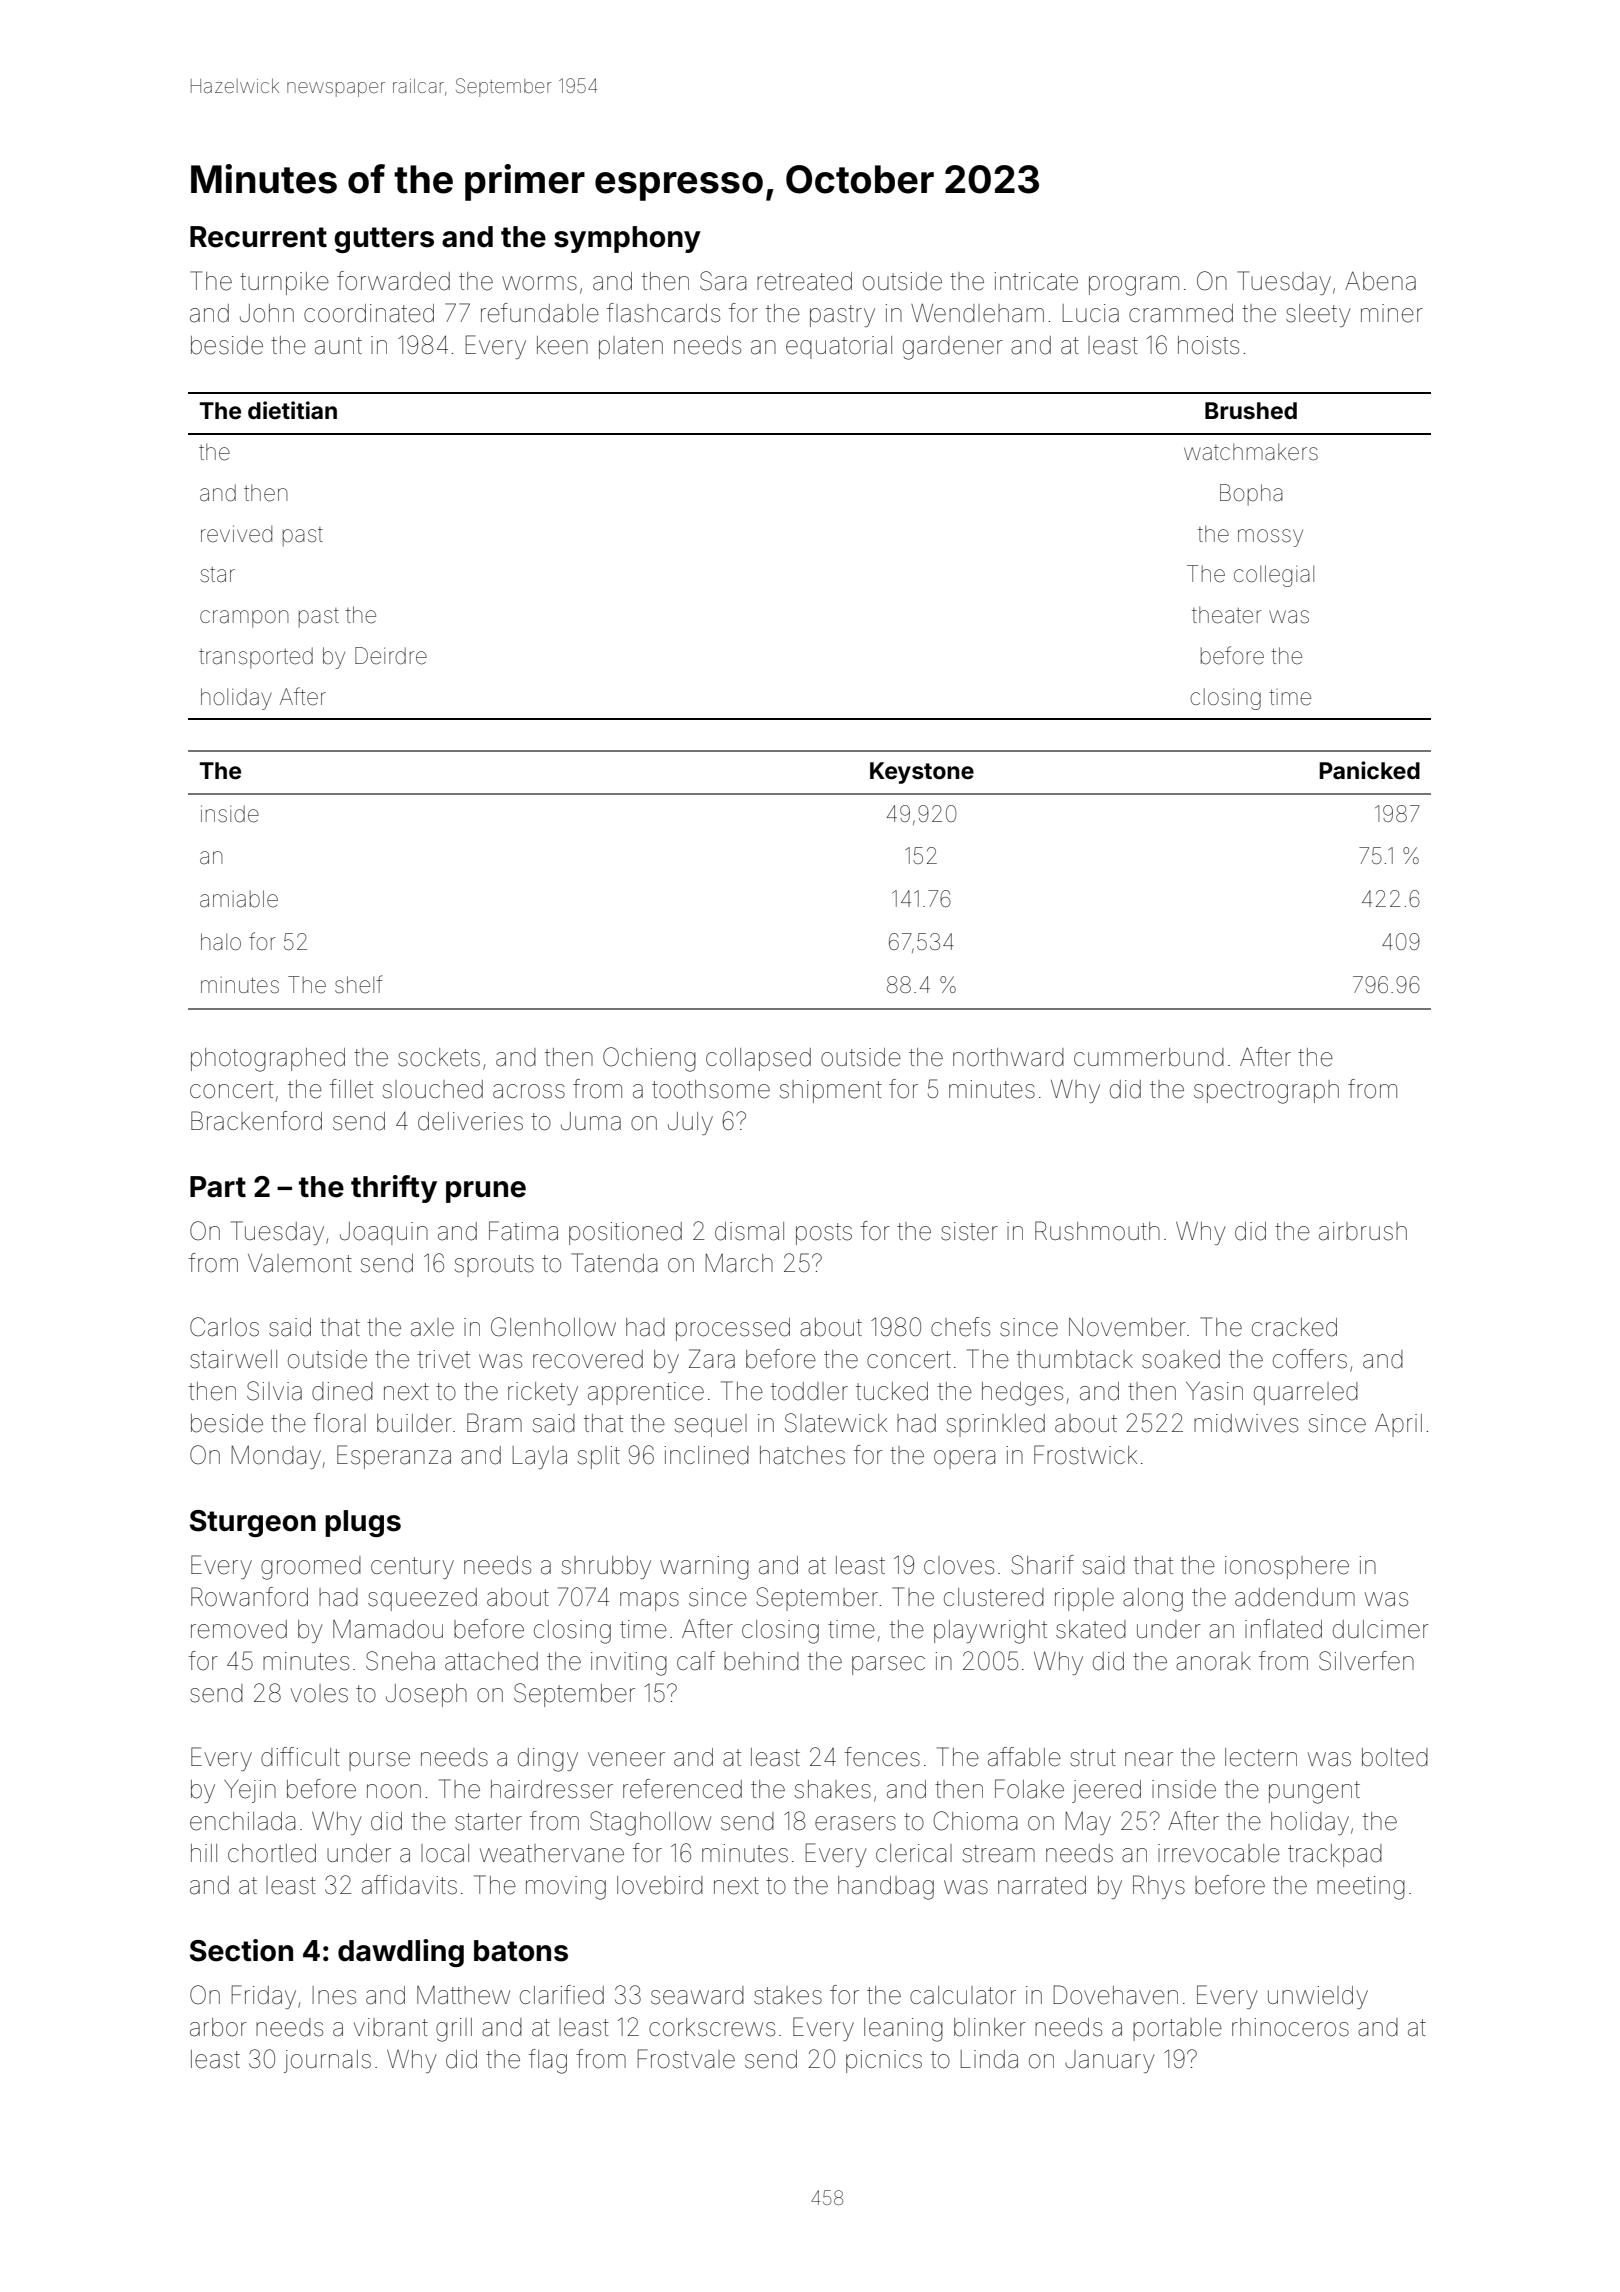 The image size is (1620, 2292). Describe the element at coordinates (1318, 315) in the screenshot. I see `sleety` at that location.
